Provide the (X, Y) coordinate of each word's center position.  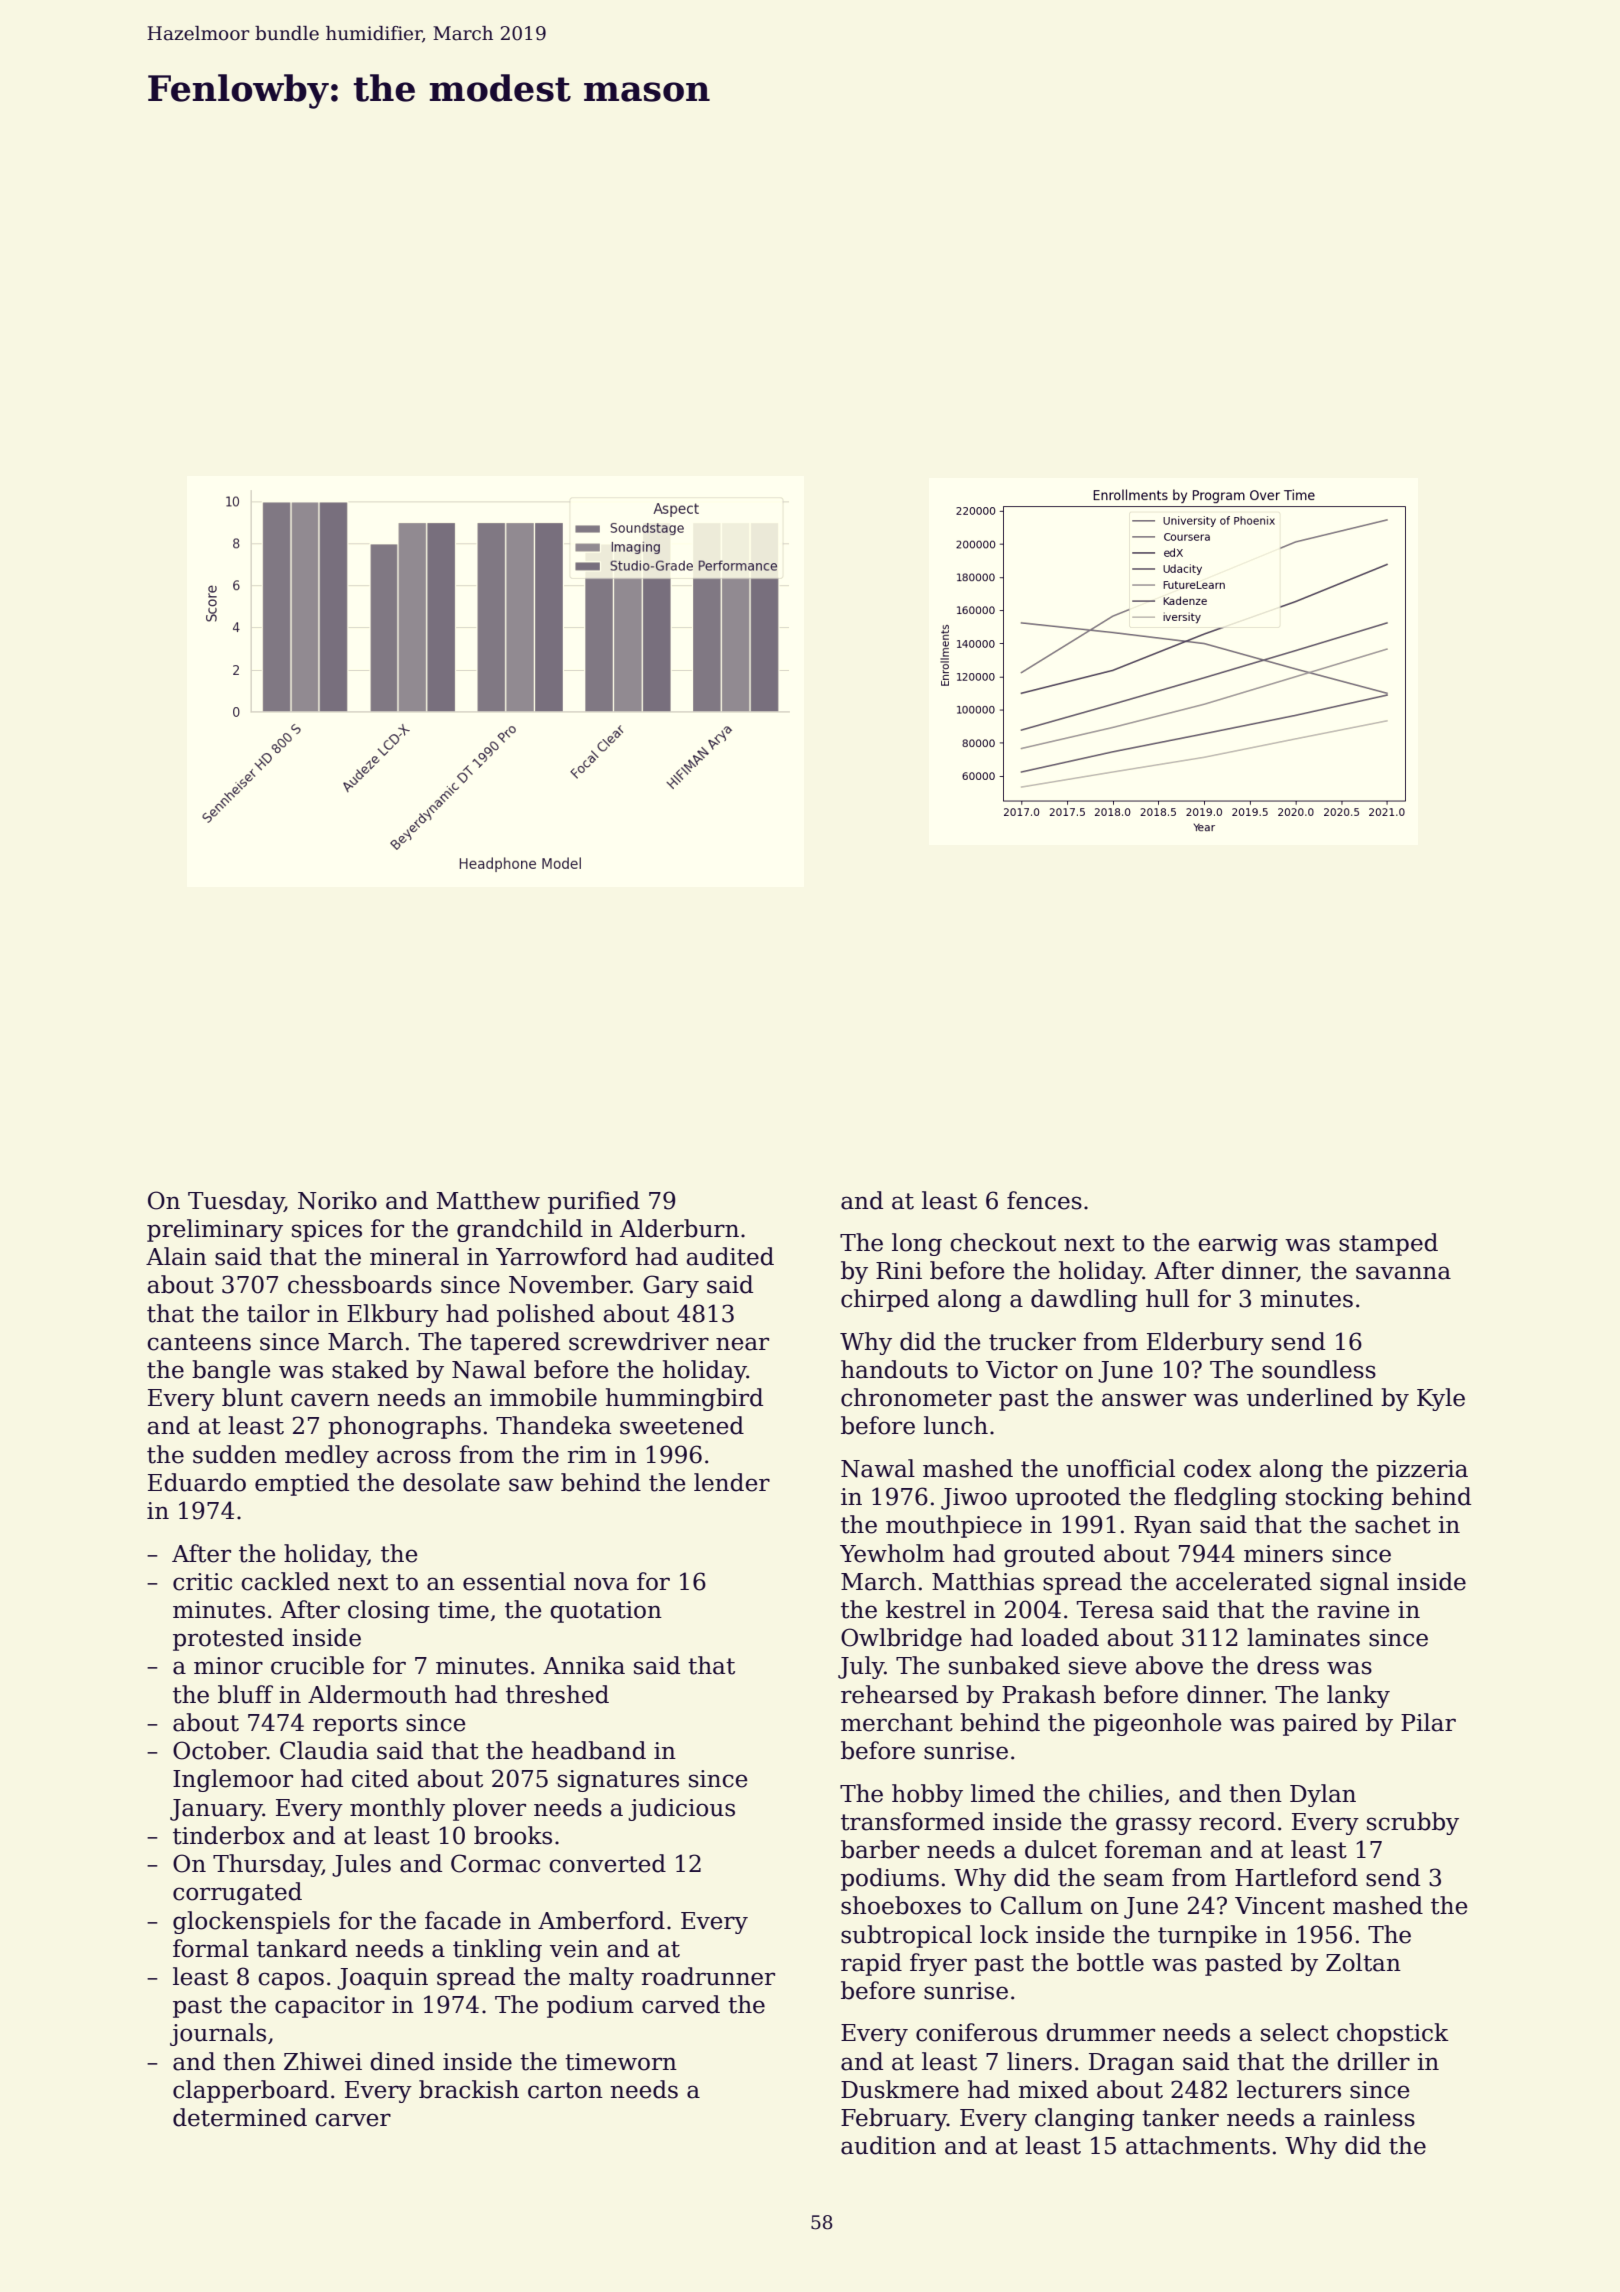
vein (574, 1949)
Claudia (324, 1750)
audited (730, 1256)
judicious (681, 1809)
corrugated (237, 1893)
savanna (1403, 1273)
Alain (176, 1256)
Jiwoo (974, 1499)
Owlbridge (901, 1639)
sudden (235, 1454)
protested (228, 1639)
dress (1288, 1665)
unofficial (1120, 1468)
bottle (1110, 1962)
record (1237, 1821)
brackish (469, 2089)
